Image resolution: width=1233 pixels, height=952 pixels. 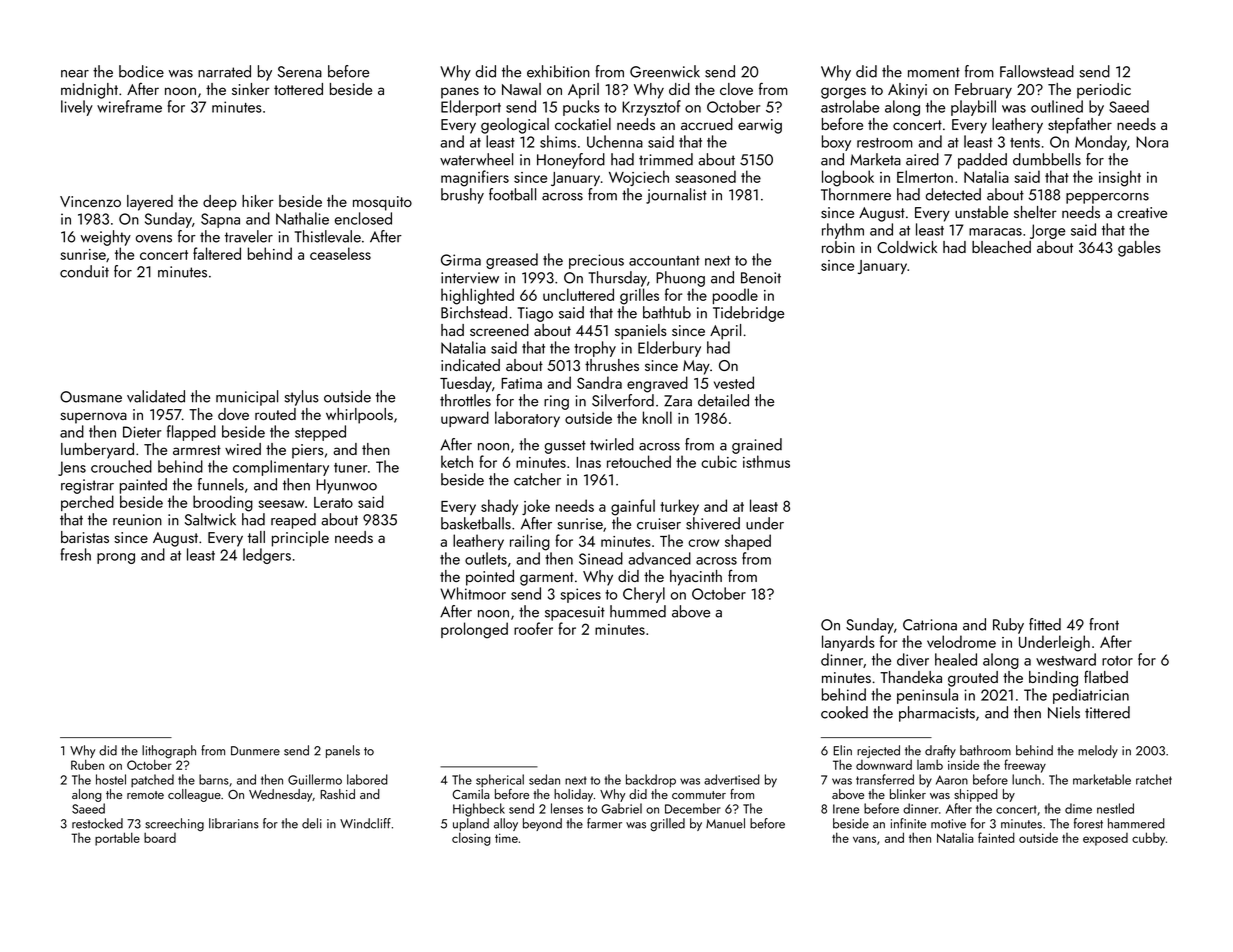 What do you see at coordinates (471, 839) in the screenshot?
I see `closing` at bounding box center [471, 839].
